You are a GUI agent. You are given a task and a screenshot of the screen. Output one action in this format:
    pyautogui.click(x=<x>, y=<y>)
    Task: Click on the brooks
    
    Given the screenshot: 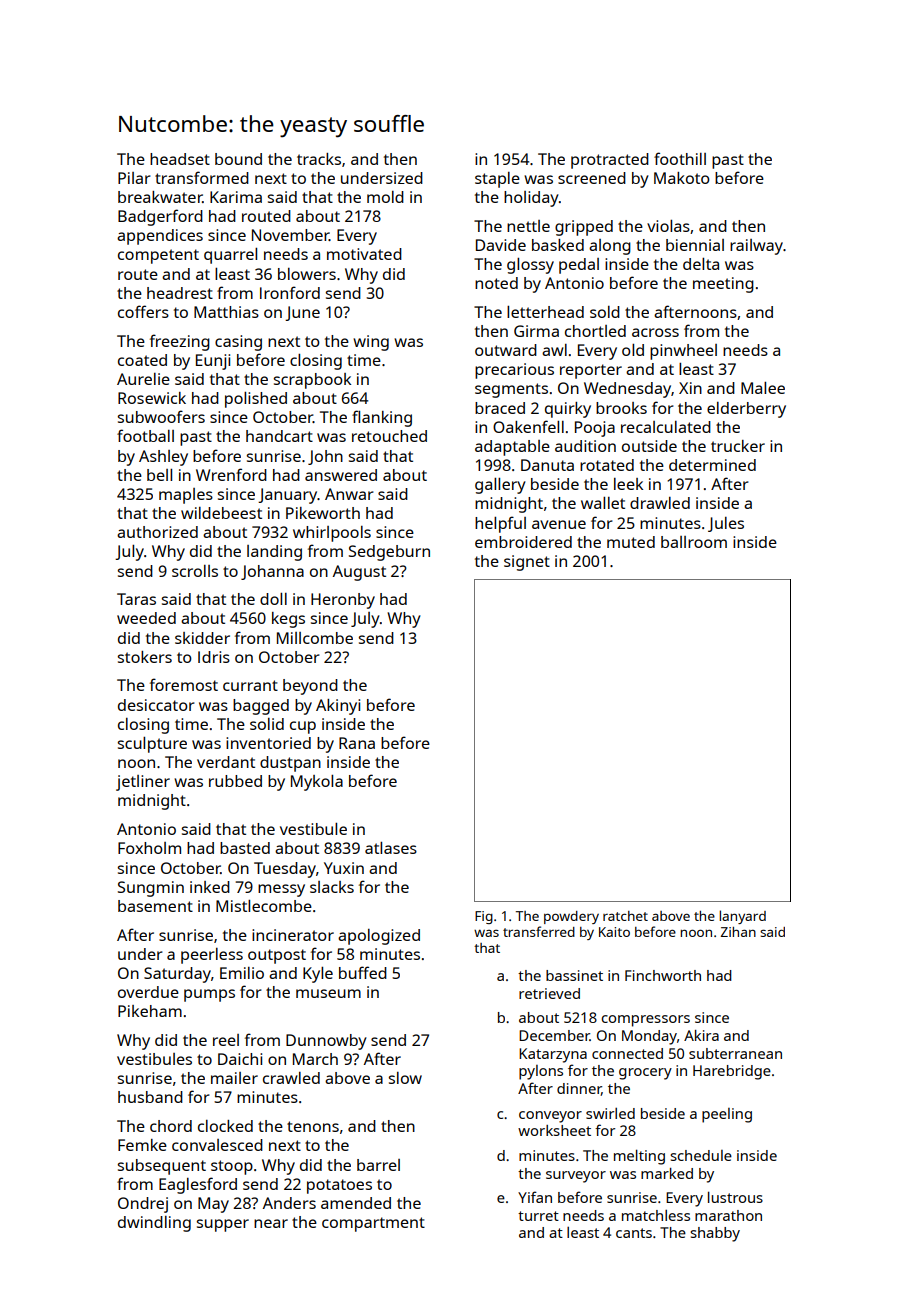 What is the action you would take?
    pyautogui.click(x=621, y=408)
